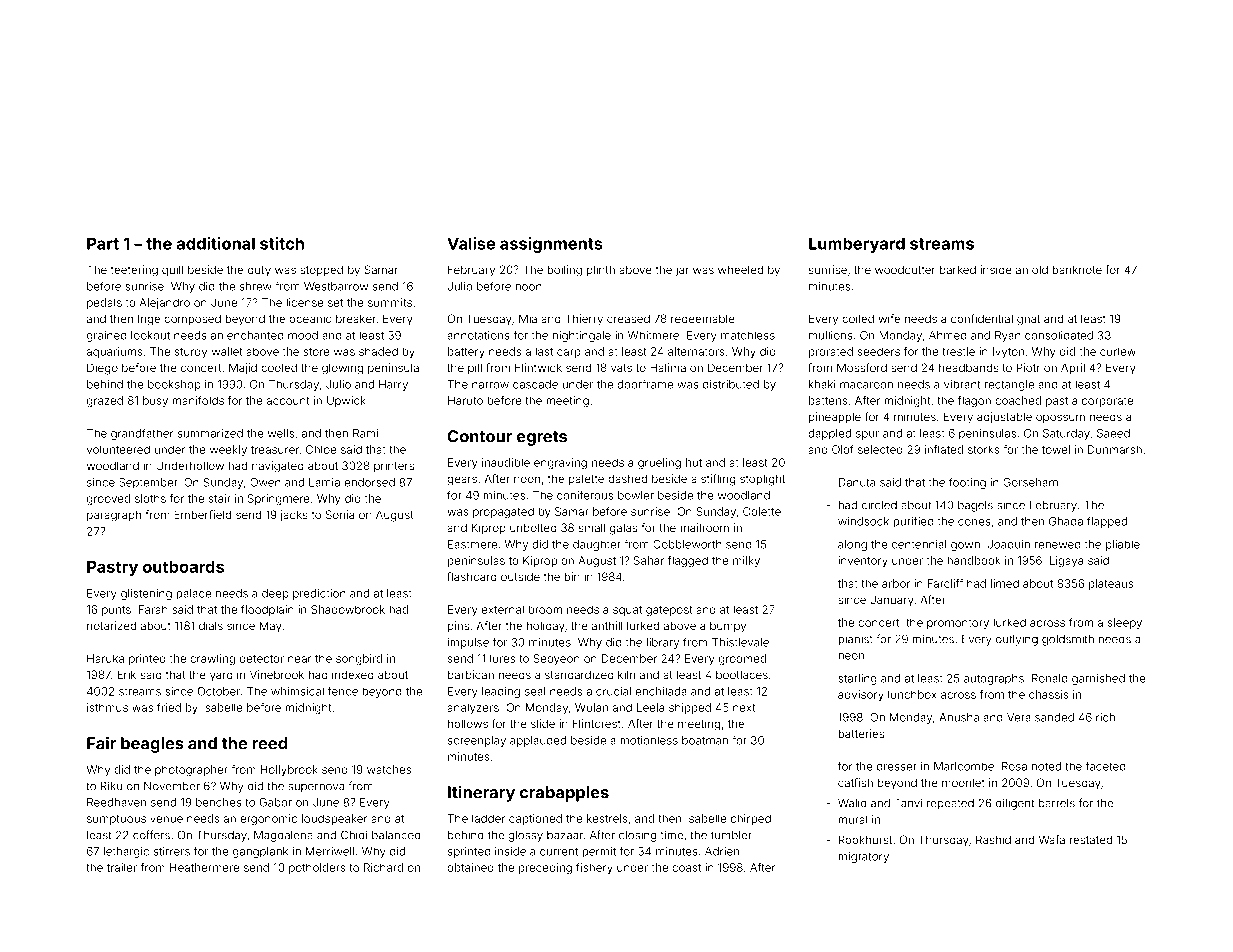 This page has height=952, width=1233. What do you see at coordinates (267, 610) in the page?
I see `floodplain` at bounding box center [267, 610].
